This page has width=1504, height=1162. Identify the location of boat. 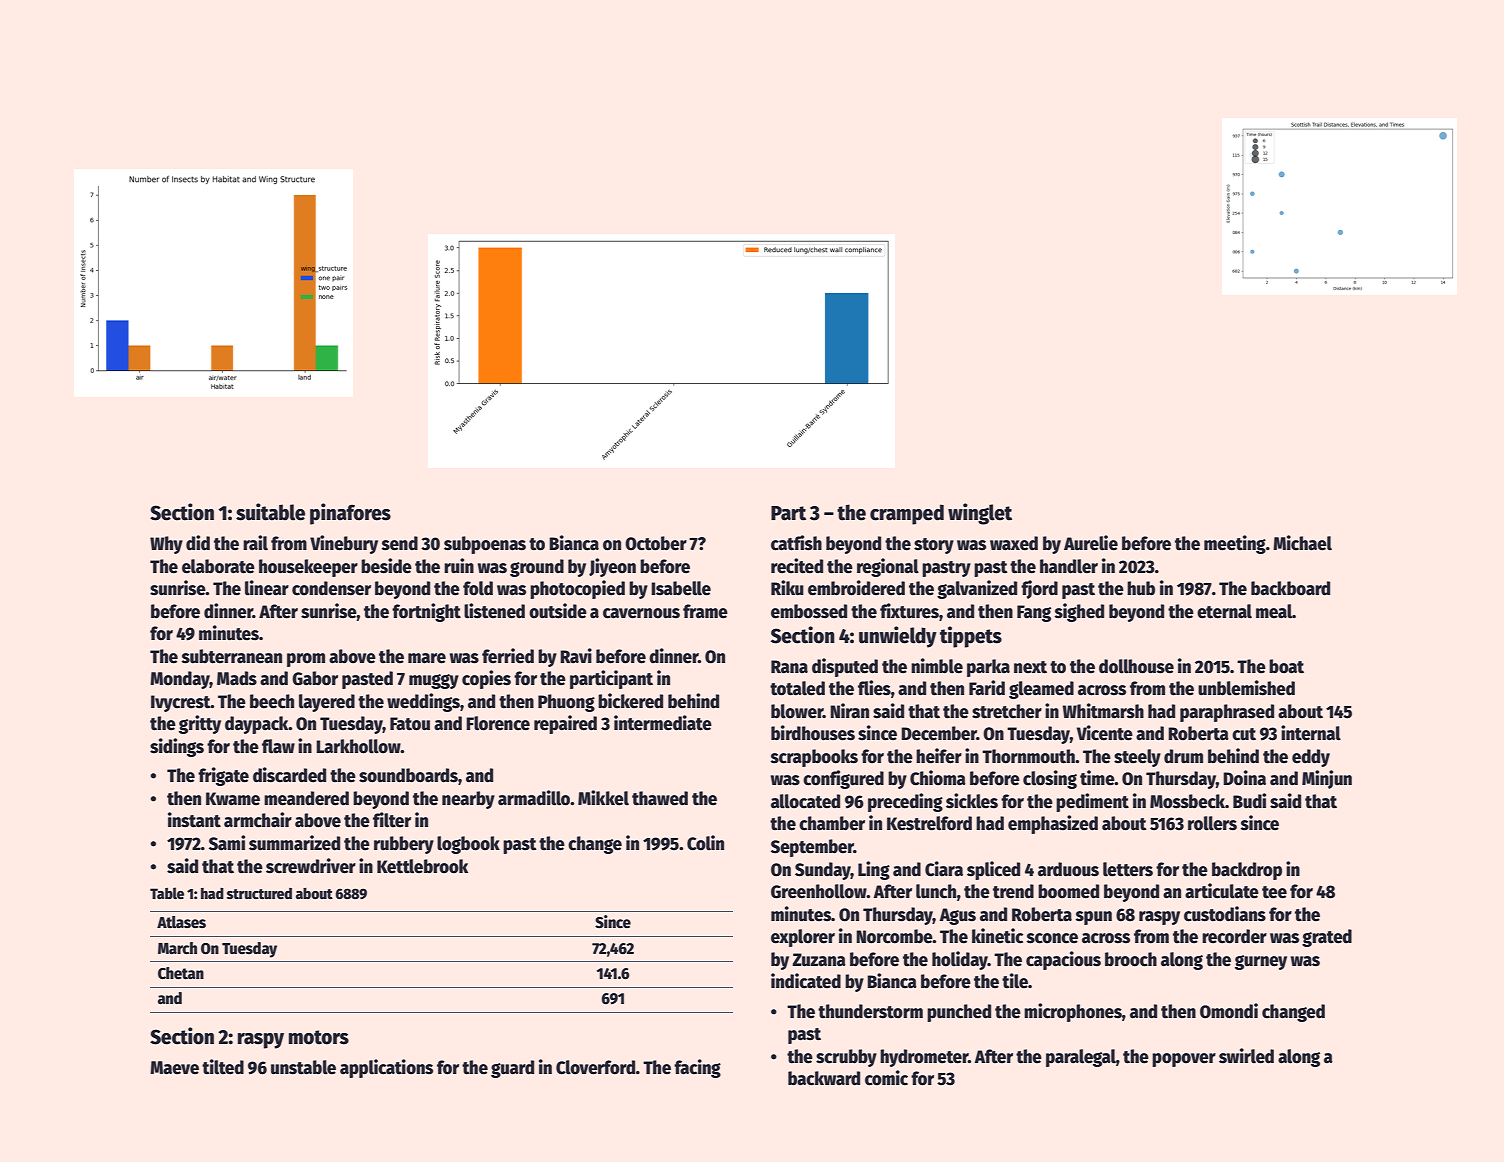
(1286, 666).
